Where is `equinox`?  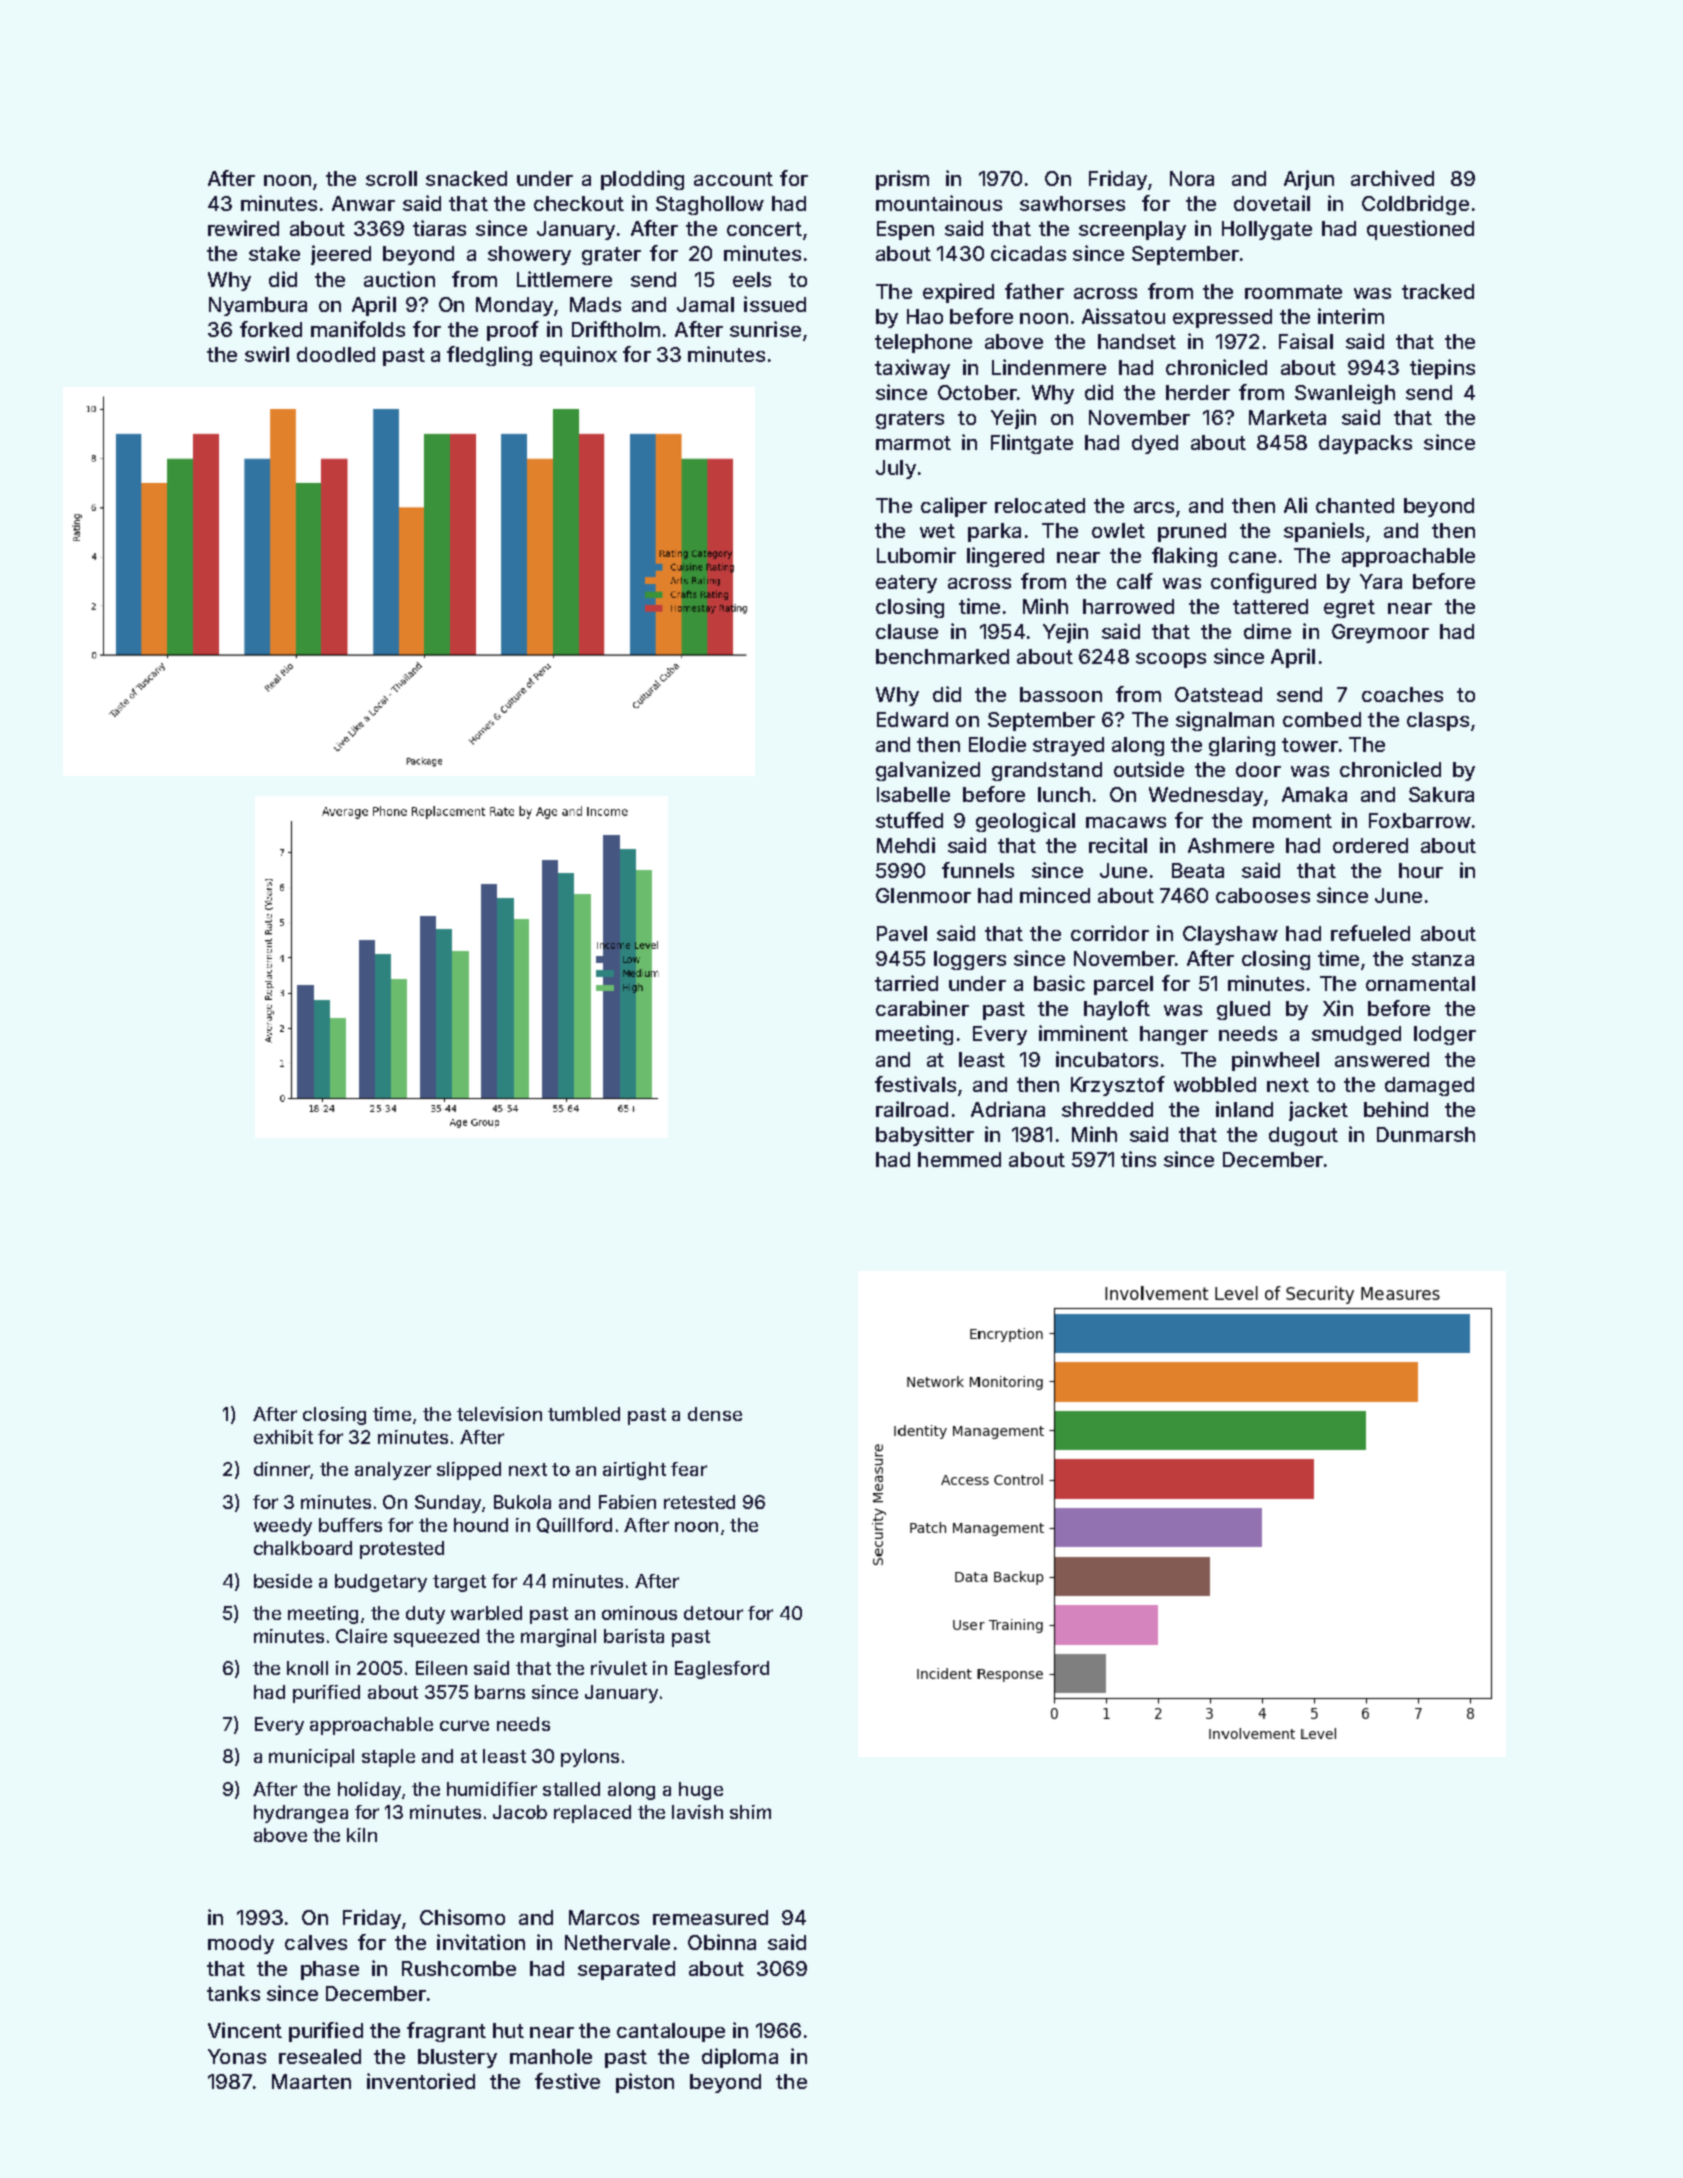 equinox is located at coordinates (578, 356).
